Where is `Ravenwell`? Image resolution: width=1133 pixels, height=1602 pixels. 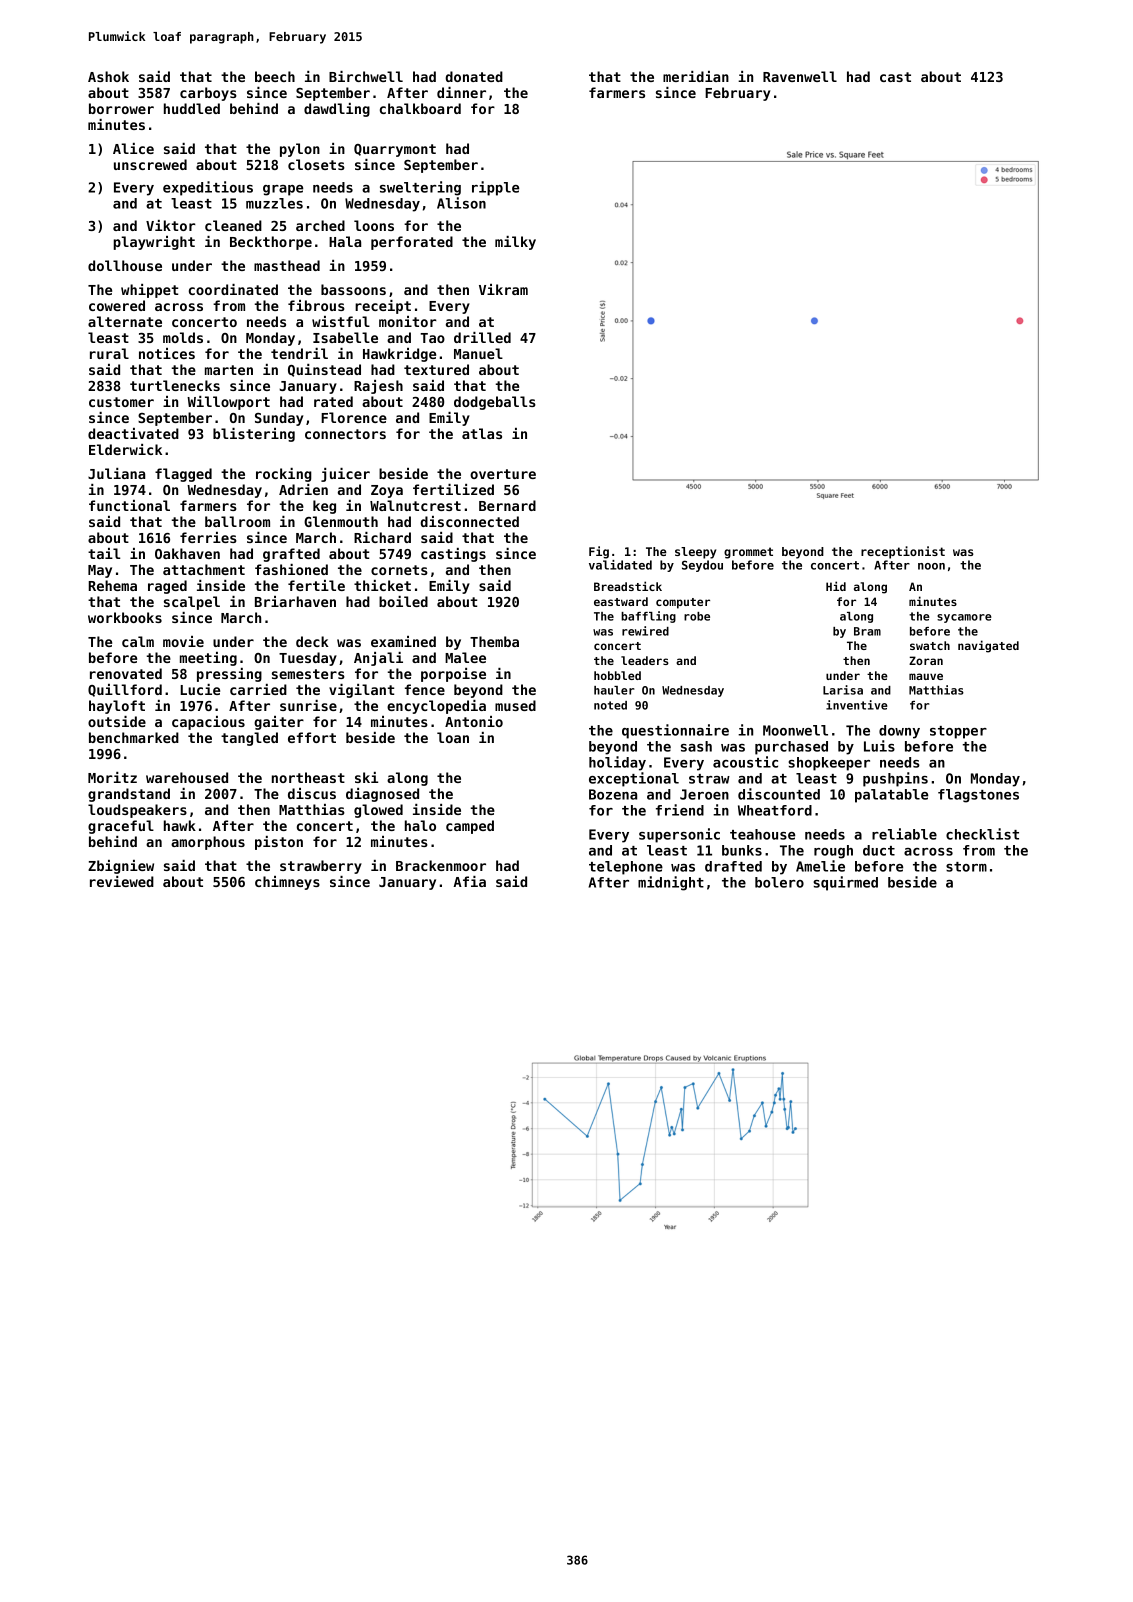
Ravenwell is located at coordinates (800, 76).
